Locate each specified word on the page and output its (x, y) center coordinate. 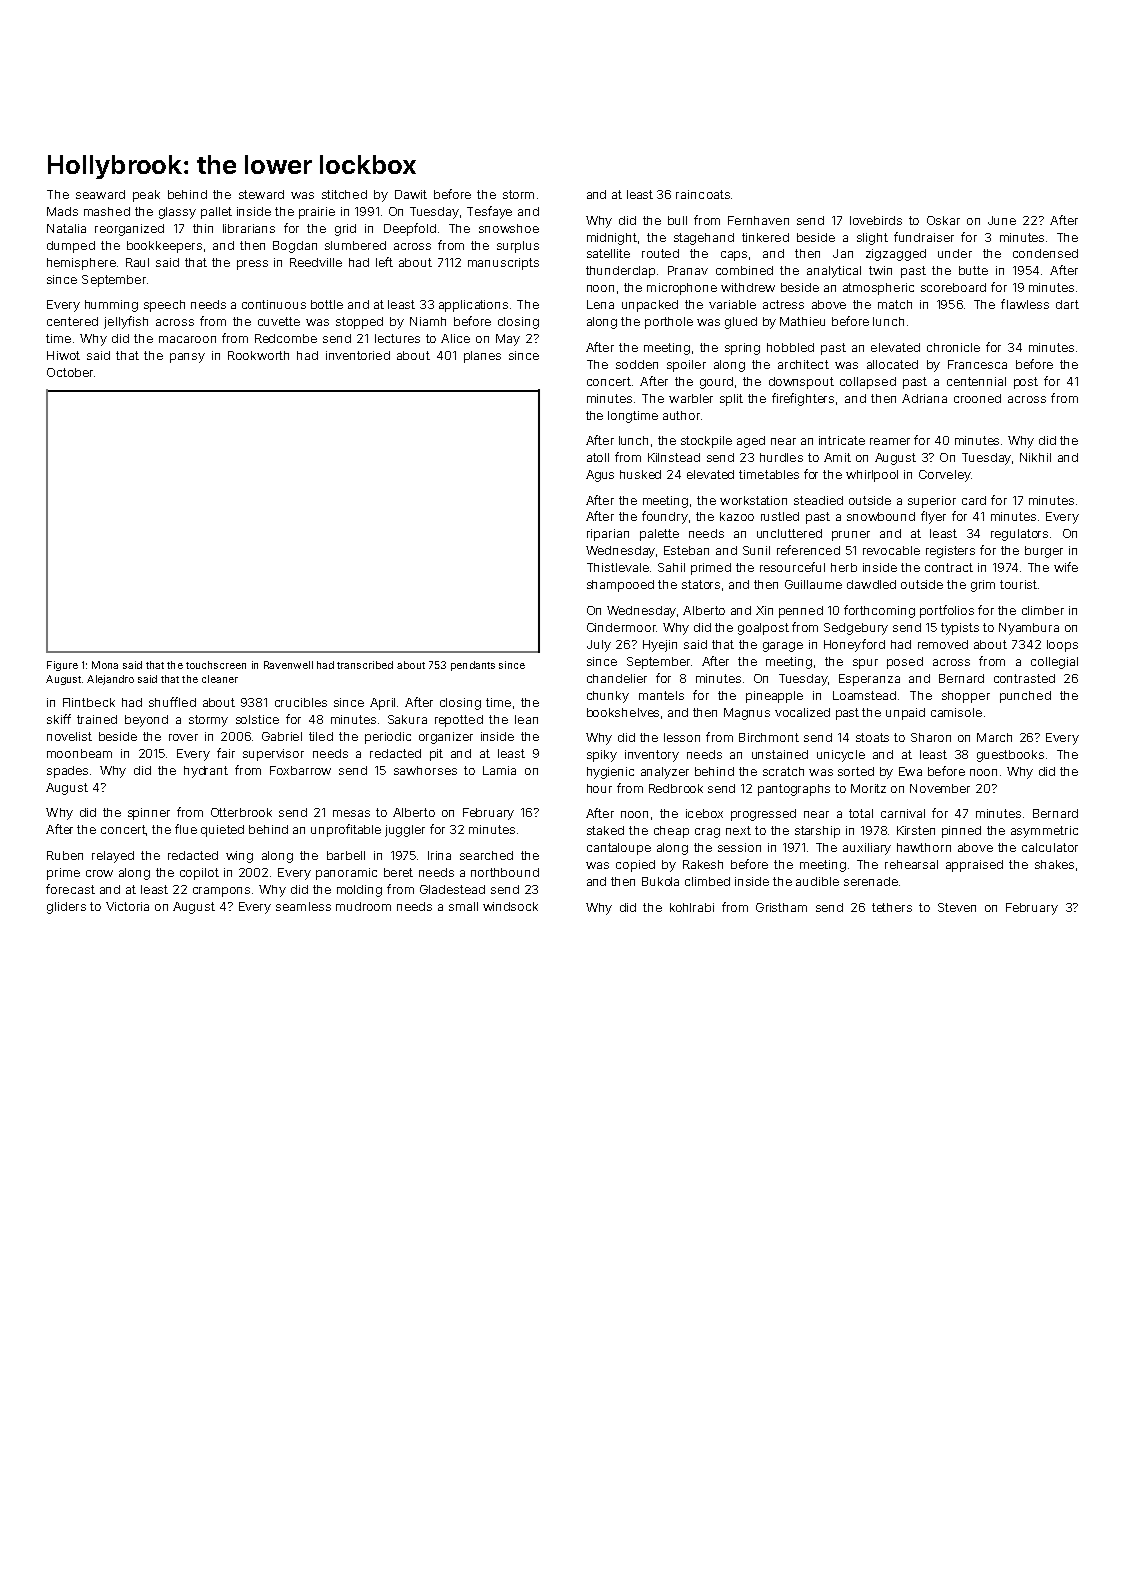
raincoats (703, 194)
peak (146, 196)
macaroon (187, 339)
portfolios (947, 611)
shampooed (620, 586)
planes (482, 357)
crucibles (301, 702)
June (1002, 220)
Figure (62, 666)
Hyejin (660, 646)
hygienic (610, 773)
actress (783, 304)
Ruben (65, 855)
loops (1062, 646)
